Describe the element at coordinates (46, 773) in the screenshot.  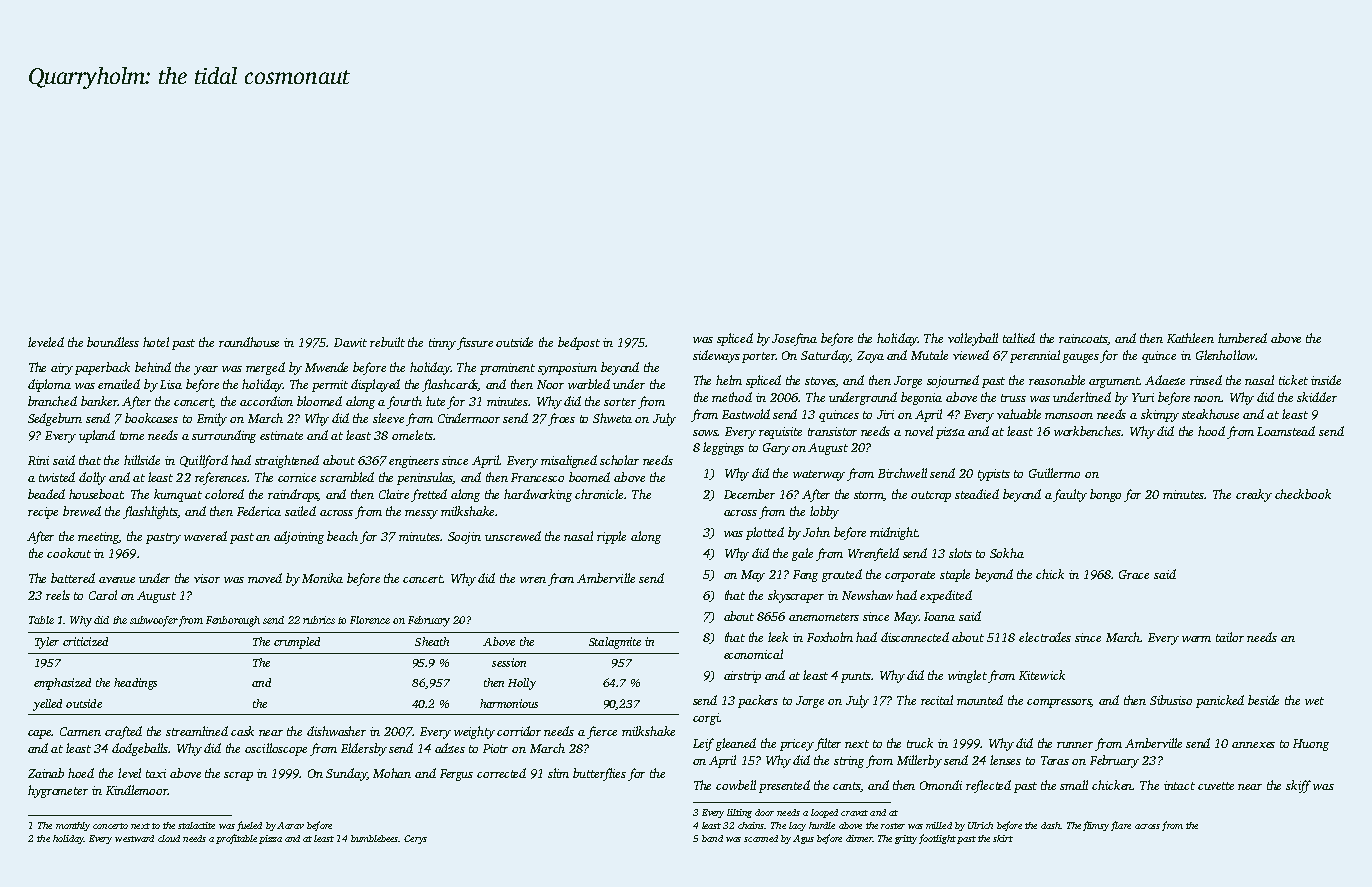
I see `Zainab` at that location.
